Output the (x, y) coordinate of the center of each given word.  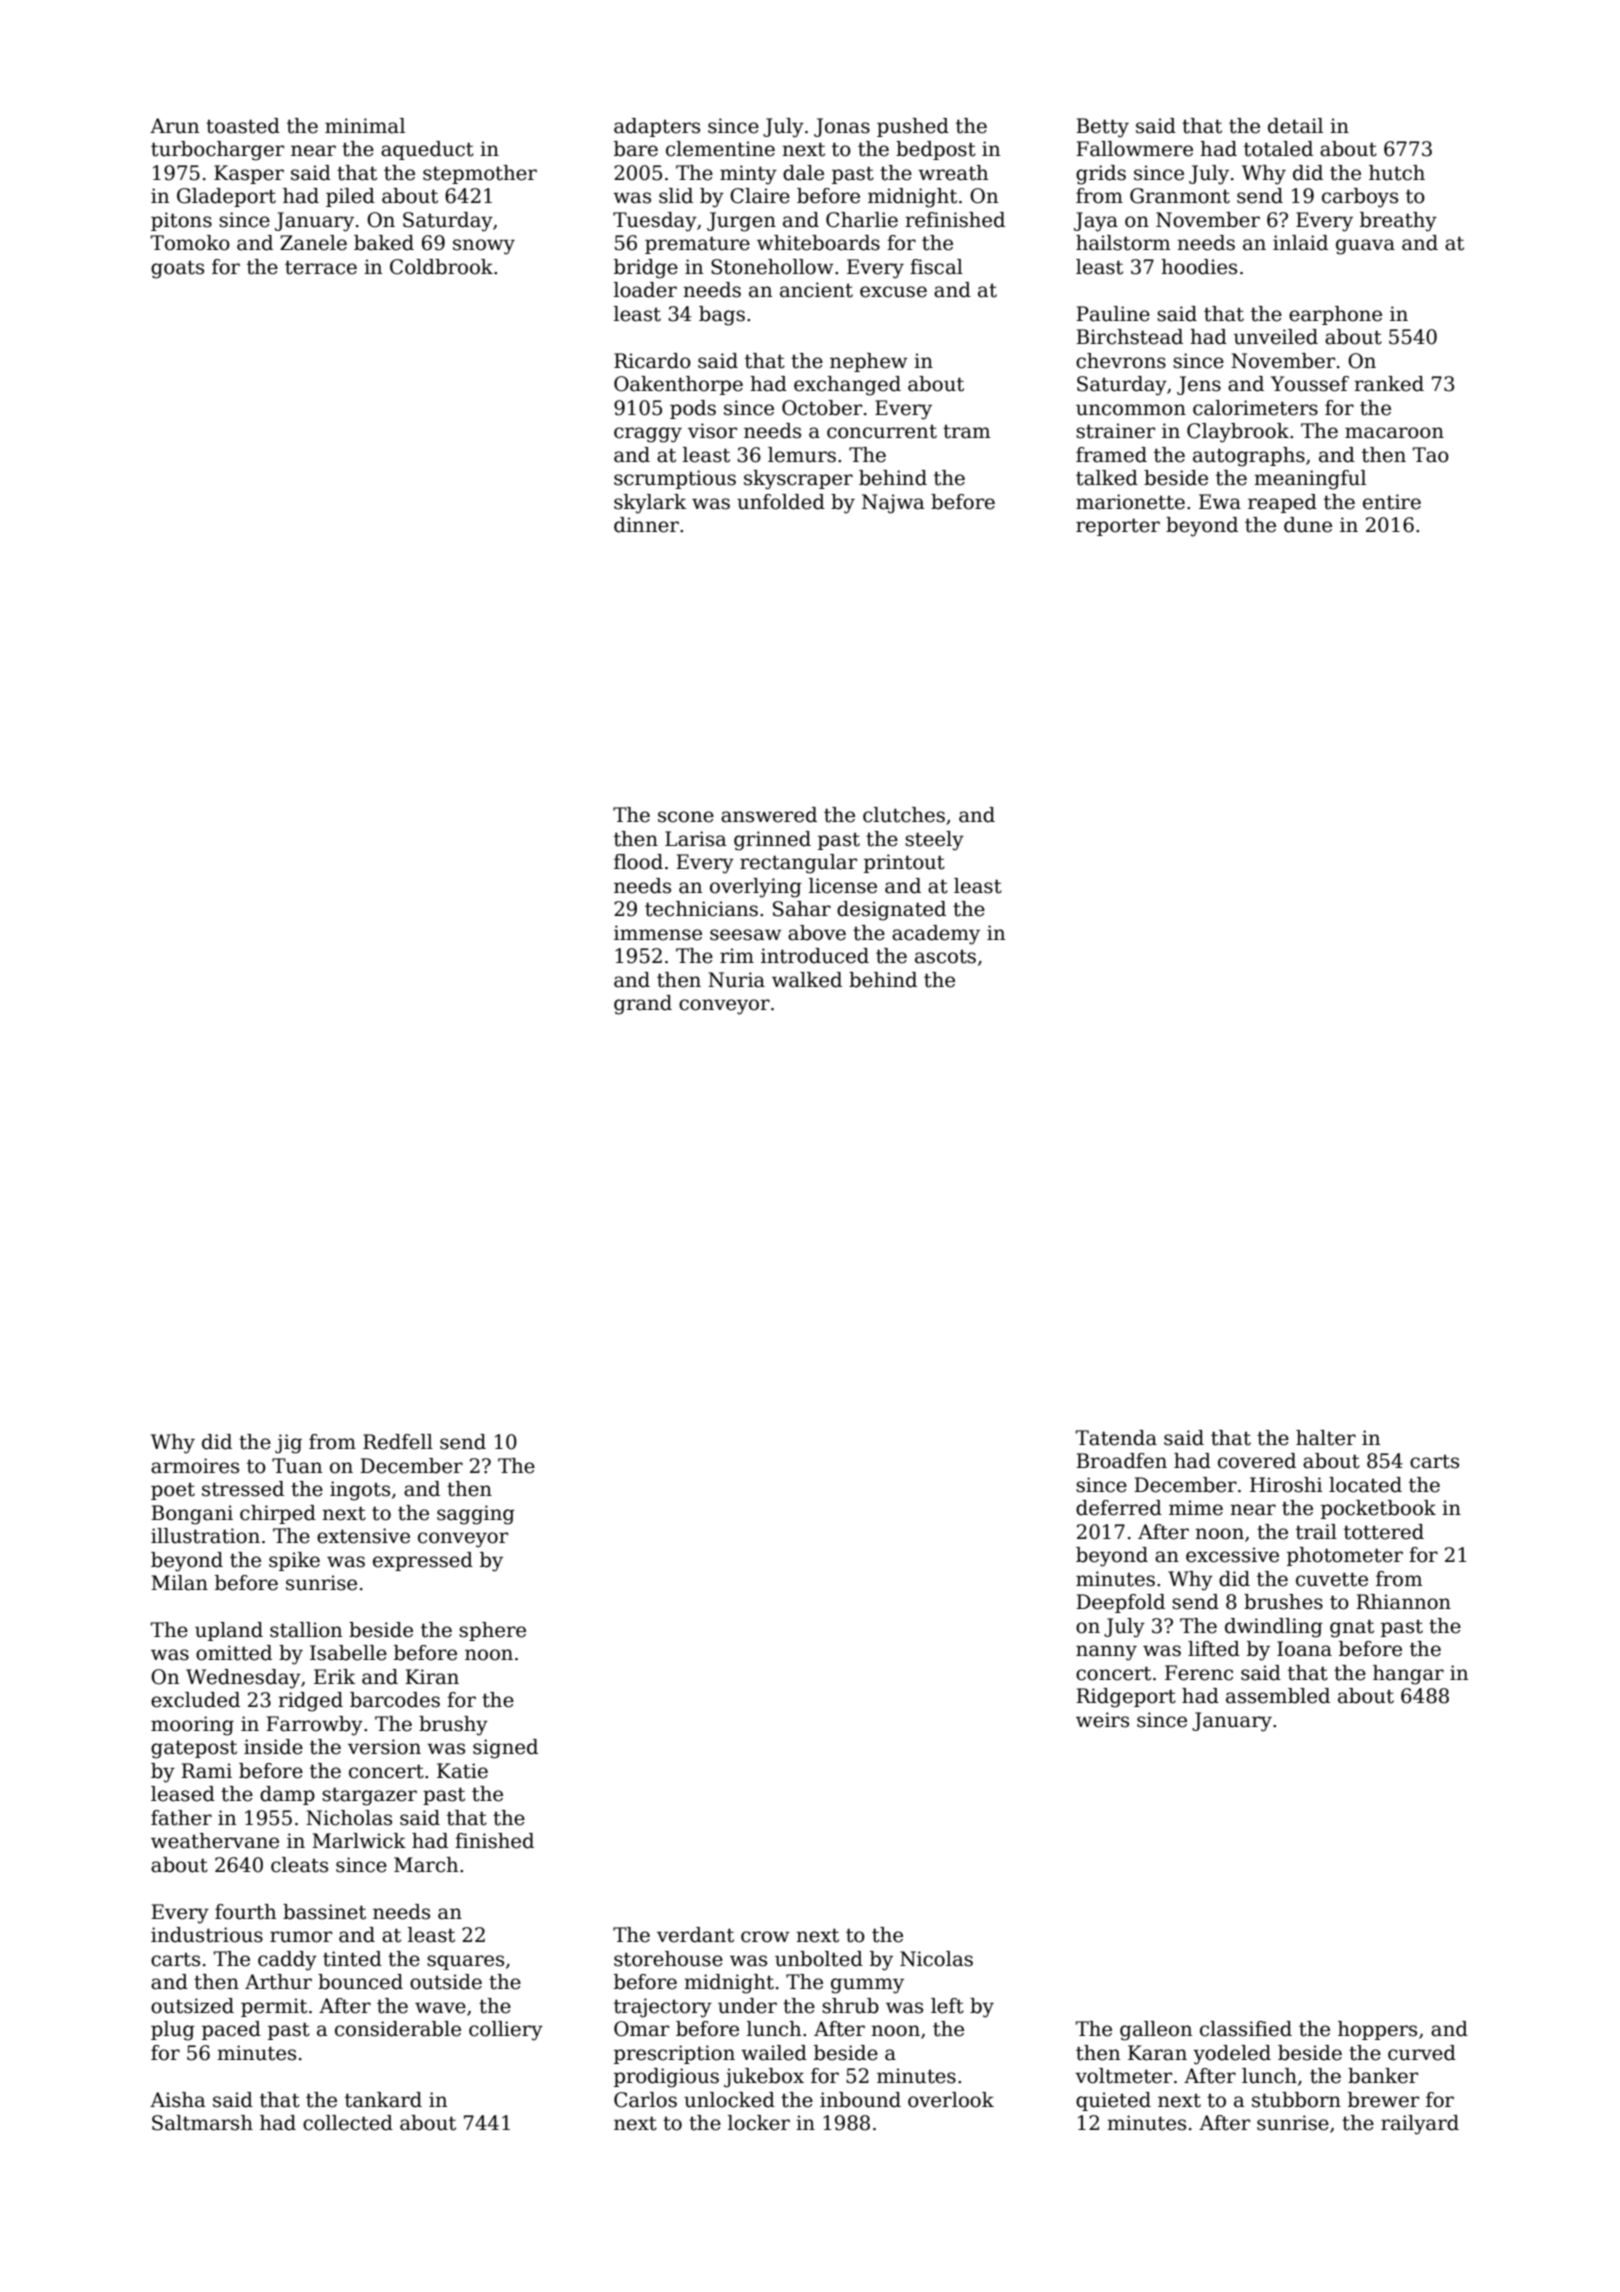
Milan (179, 1583)
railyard (1420, 2125)
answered (769, 815)
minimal (365, 126)
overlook (951, 2100)
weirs (1102, 1720)
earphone (1335, 315)
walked (807, 980)
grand (643, 1005)
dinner (646, 525)
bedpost (936, 150)
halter (1326, 1438)
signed (505, 1749)
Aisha (178, 2100)
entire (1392, 502)
